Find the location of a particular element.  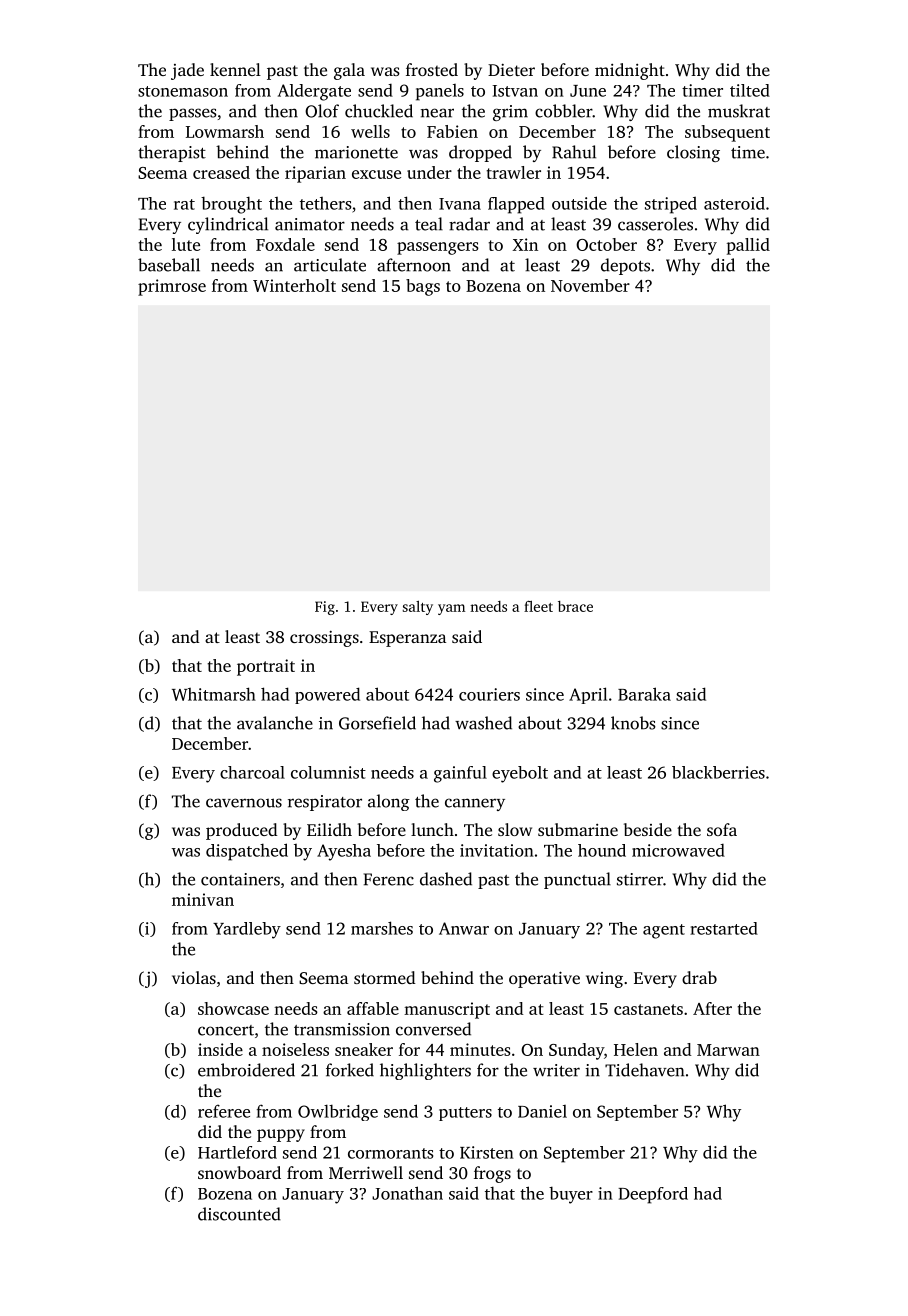

Whitmarsh is located at coordinates (214, 694).
